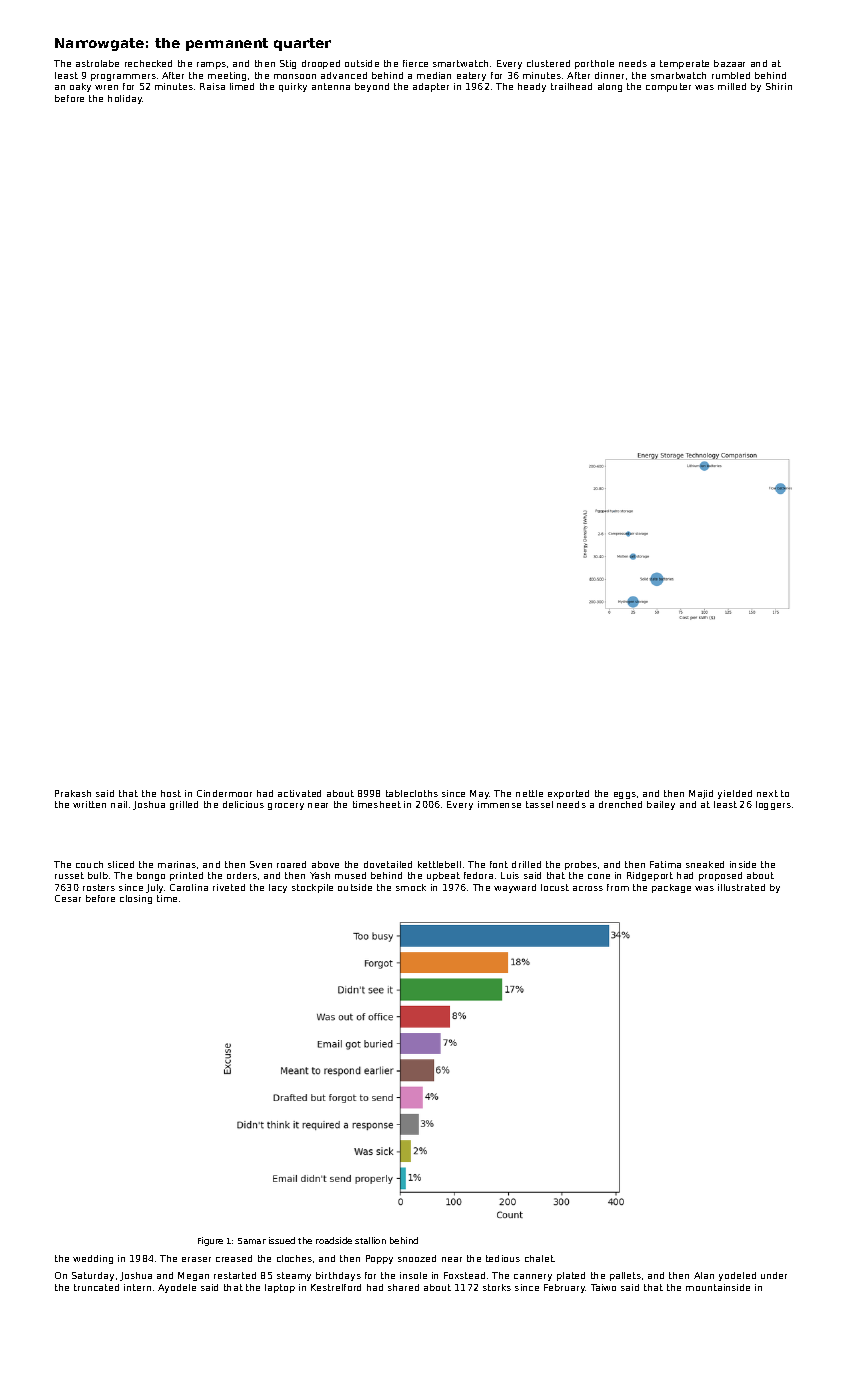 The height and width of the screenshot is (1400, 849). Describe the element at coordinates (177, 1288) in the screenshot. I see `Ayodele` at that location.
